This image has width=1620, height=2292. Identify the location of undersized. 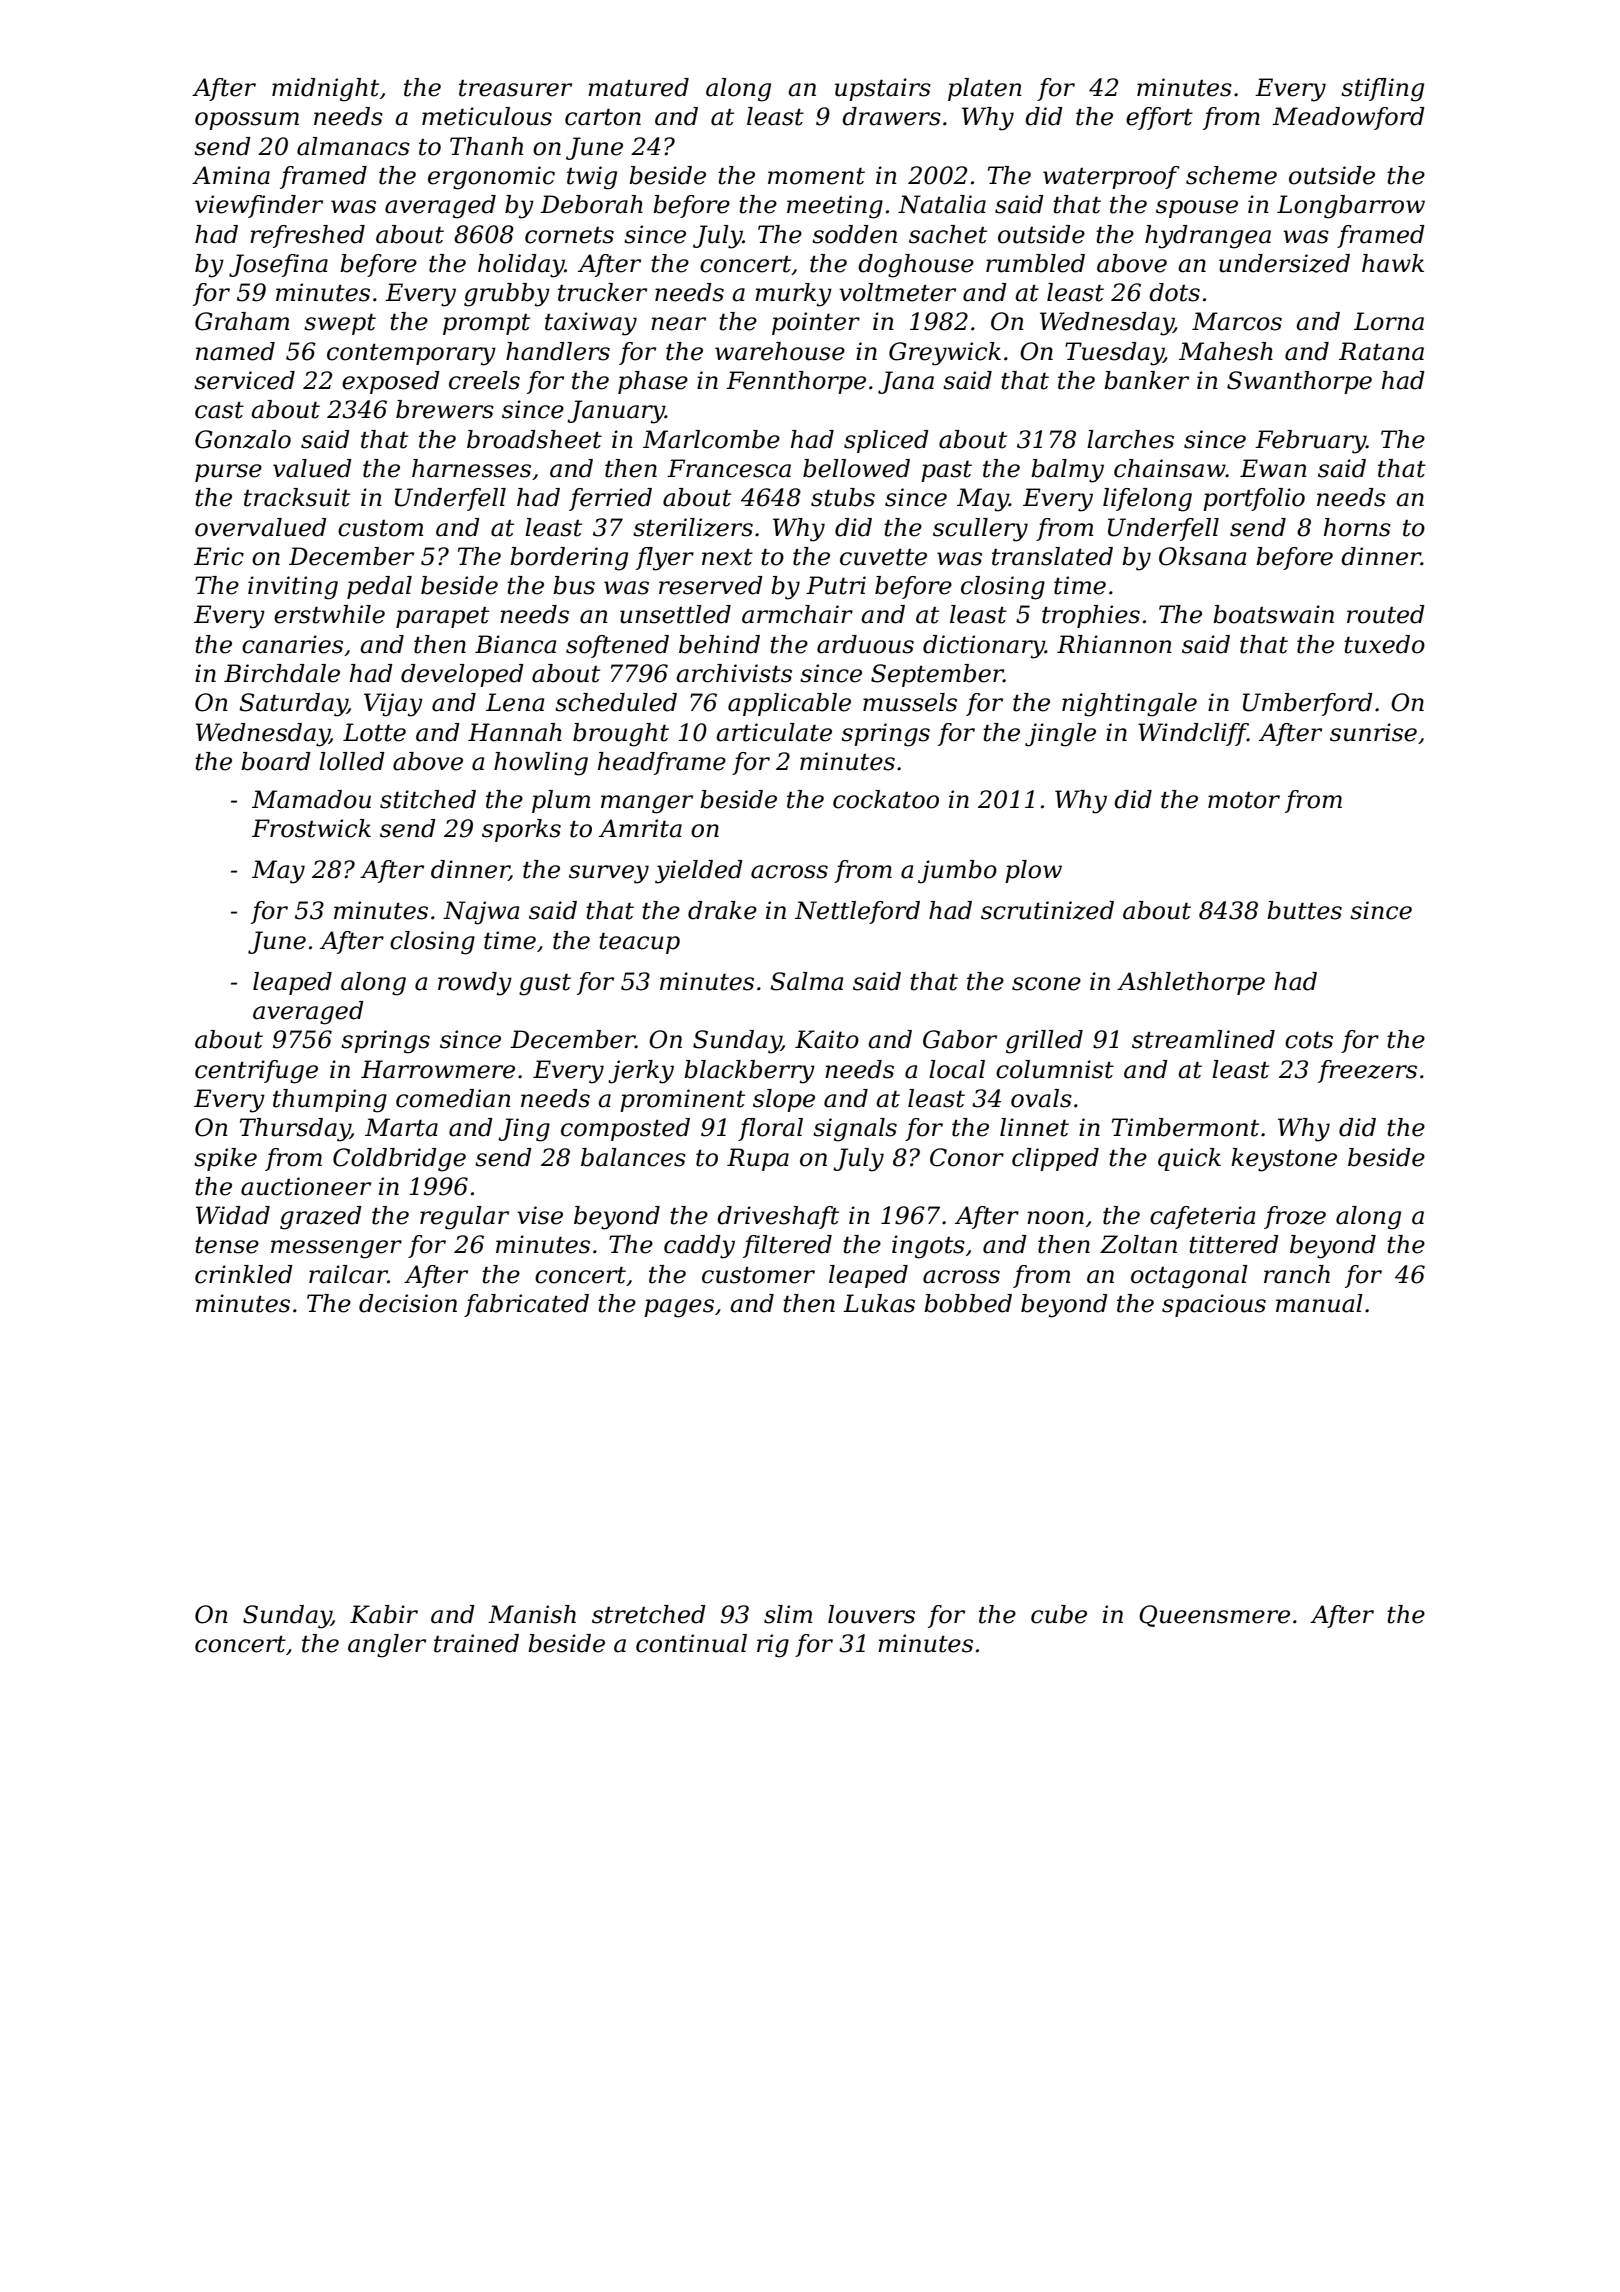
(1284, 263).
